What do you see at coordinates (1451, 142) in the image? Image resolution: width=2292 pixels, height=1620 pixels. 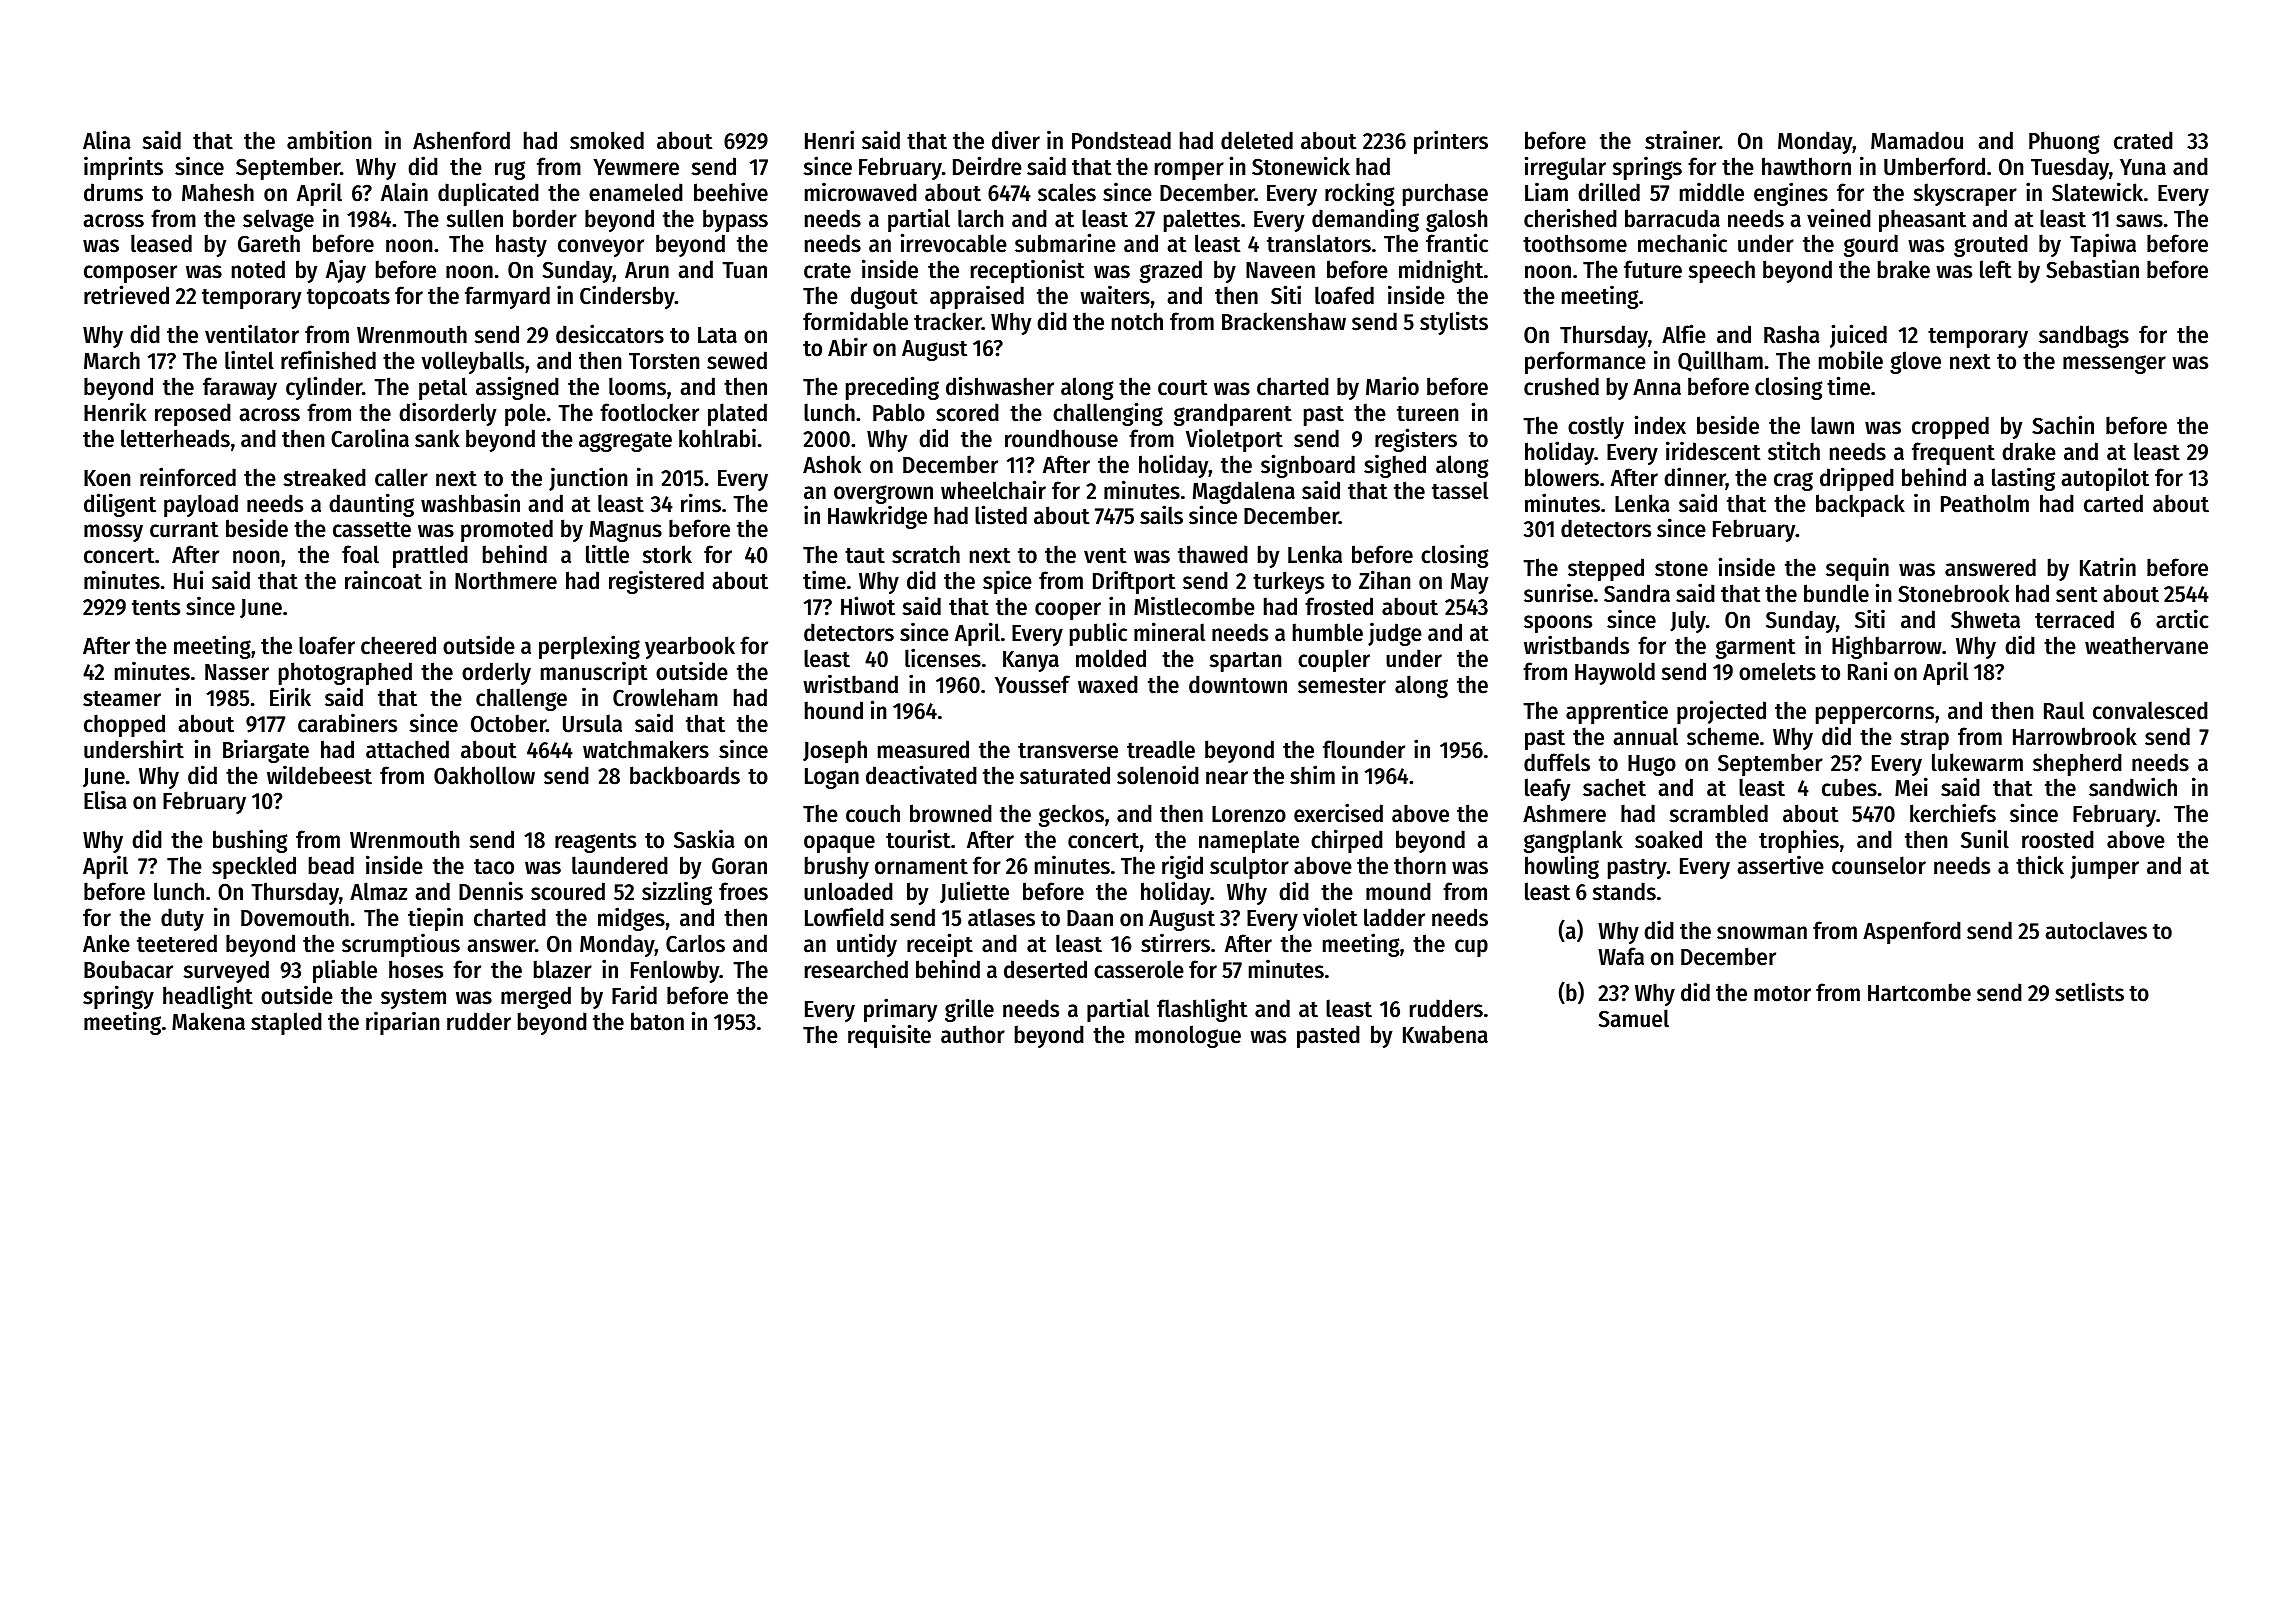 I see `printers` at bounding box center [1451, 142].
